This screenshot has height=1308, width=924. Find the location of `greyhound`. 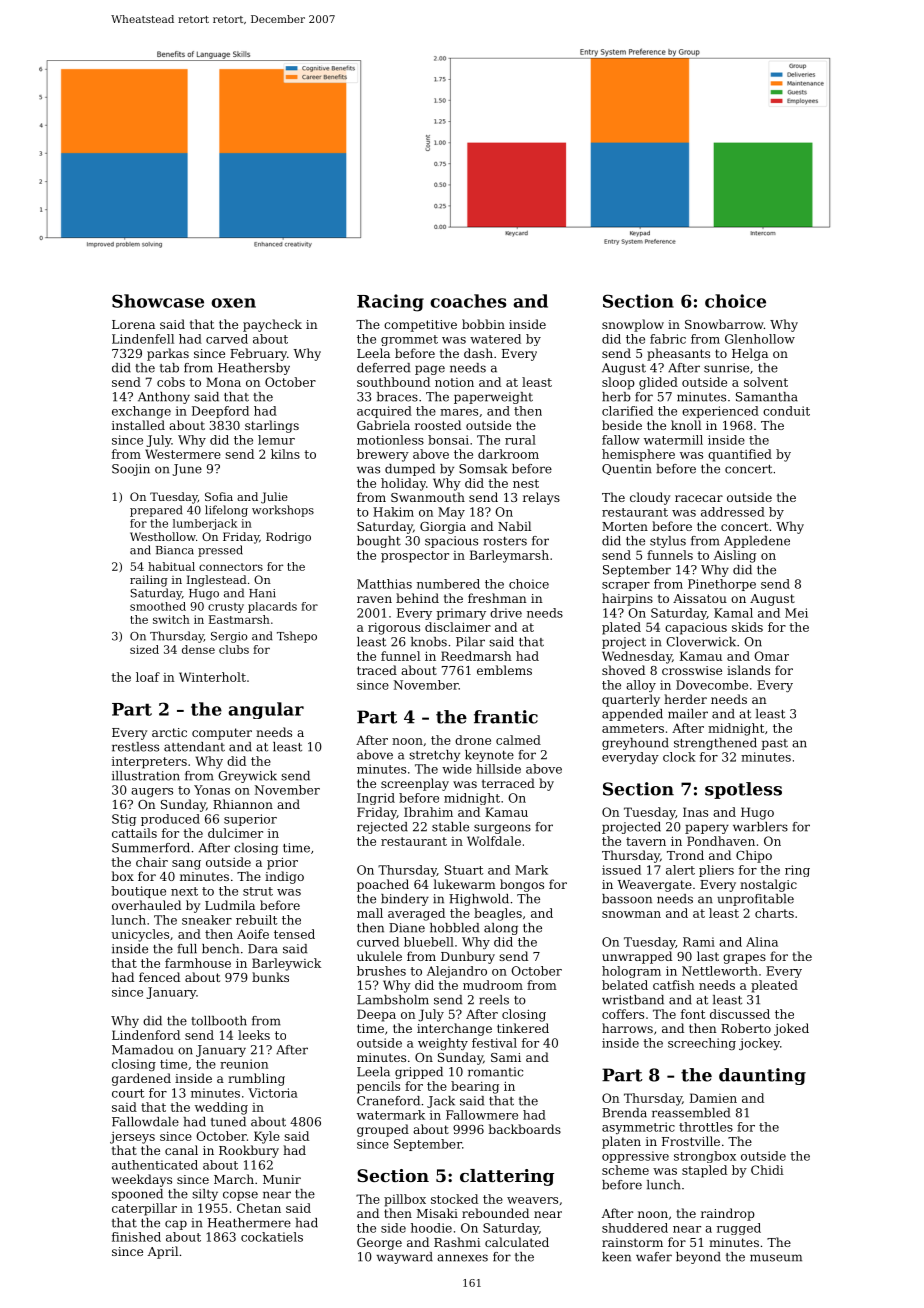

greyhound is located at coordinates (635, 744).
